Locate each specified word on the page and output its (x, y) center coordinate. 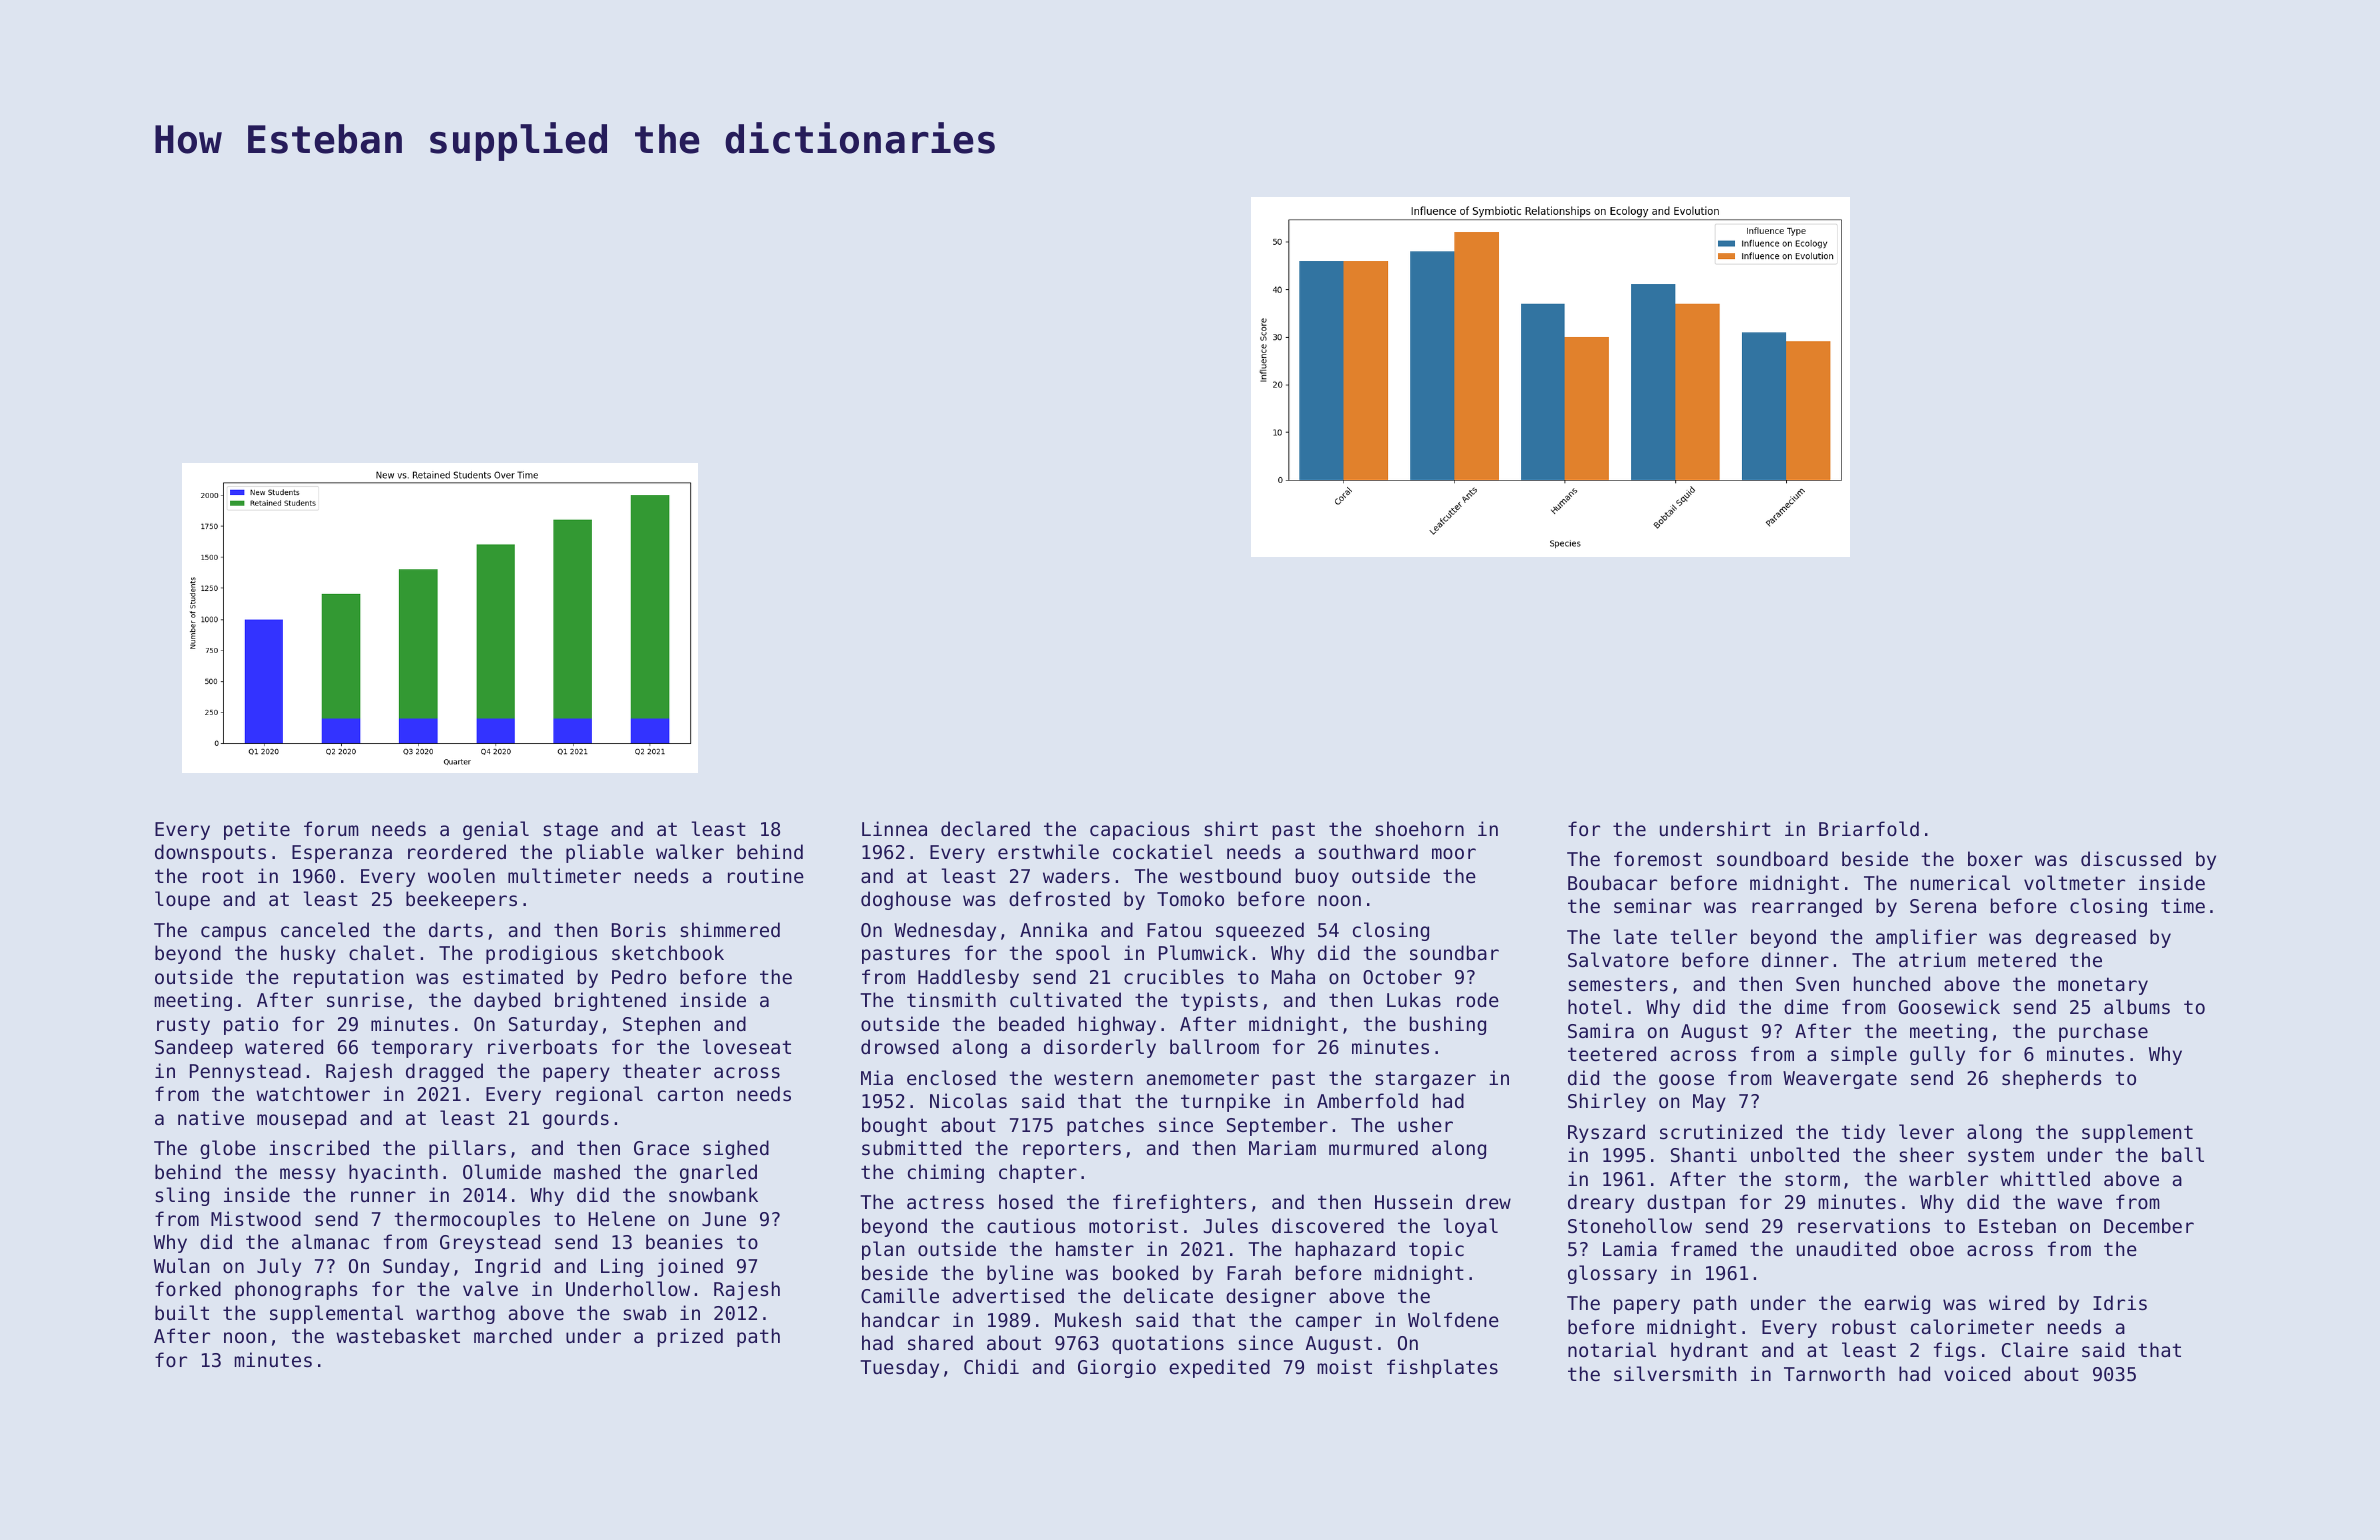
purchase (2103, 1032)
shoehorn (1419, 828)
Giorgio (1117, 1368)
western (1093, 1078)
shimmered (730, 929)
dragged (444, 1072)
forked (188, 1288)
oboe (1932, 1248)
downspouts (210, 853)
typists (1219, 1001)
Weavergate (1840, 1080)
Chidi (991, 1366)
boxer (1995, 858)
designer (1271, 1297)
